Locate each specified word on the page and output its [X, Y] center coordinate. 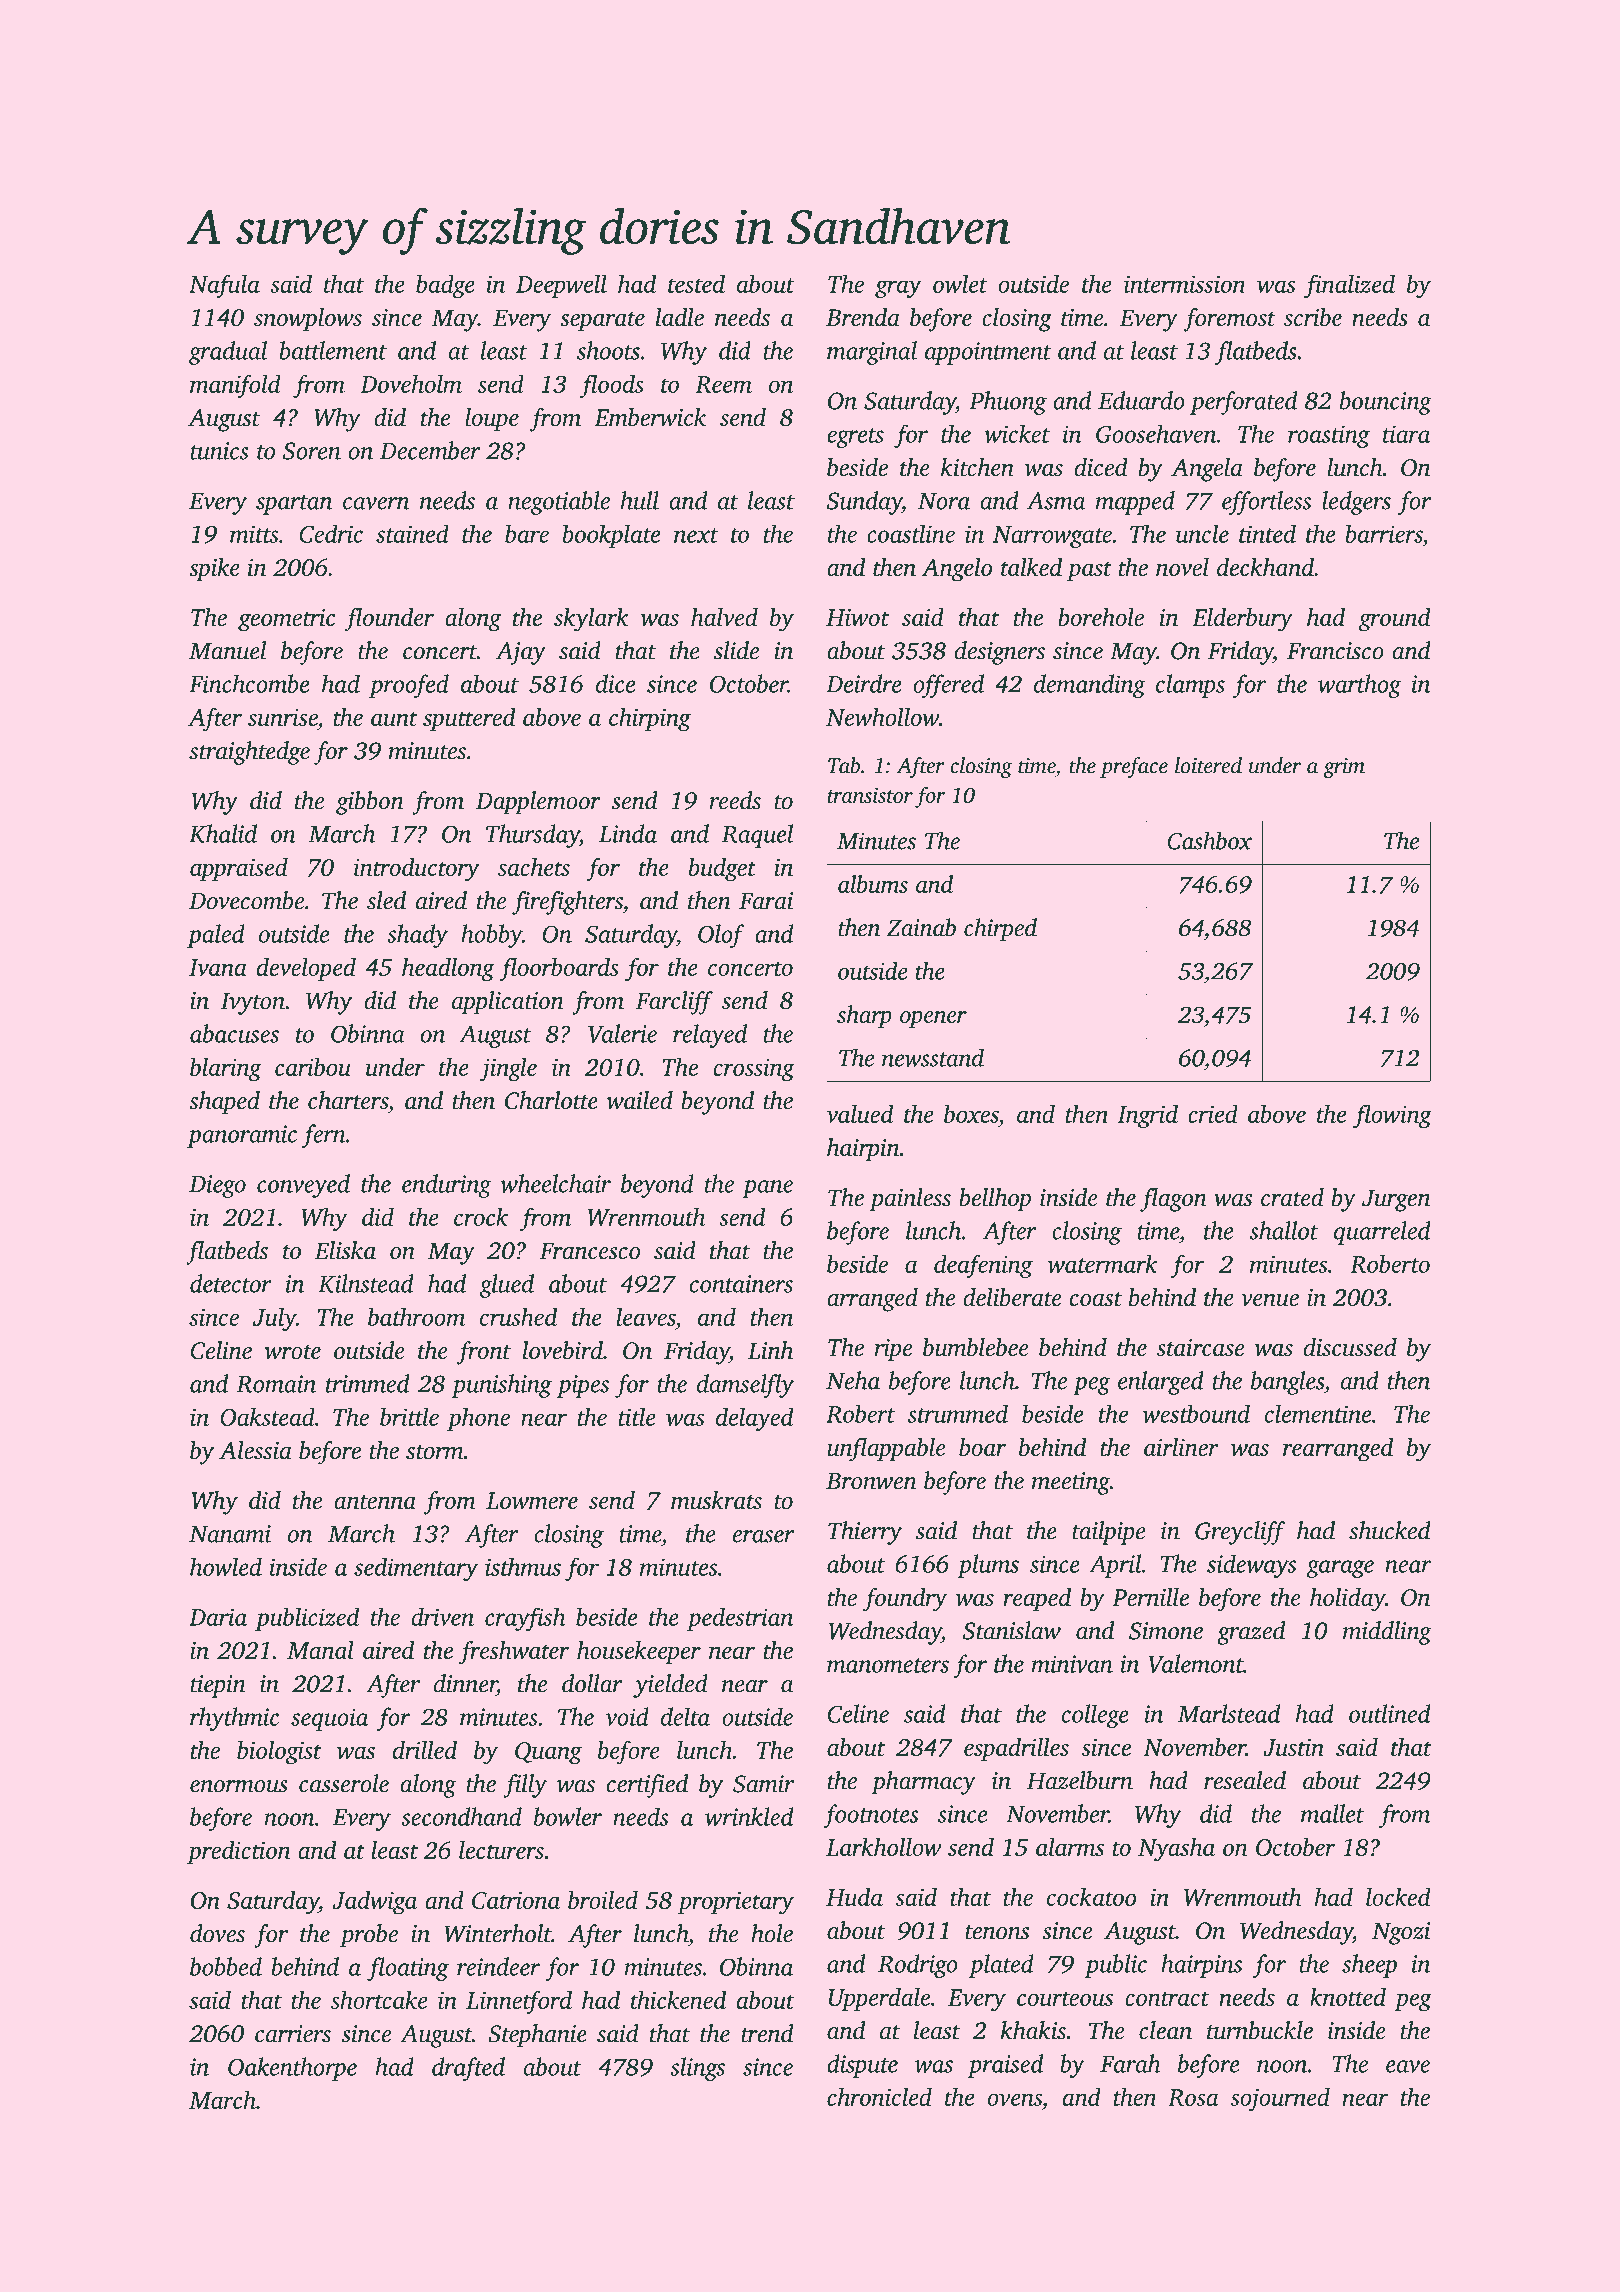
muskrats [716, 1500]
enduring [447, 1186]
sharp [864, 1016]
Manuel [227, 650]
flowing [1392, 1116]
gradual [228, 353]
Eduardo [1141, 400]
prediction [238, 1852]
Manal [320, 1650]
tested [696, 283]
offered [948, 686]
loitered [1208, 765]
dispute [862, 2066]
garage [1340, 1569]
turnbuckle [1260, 2030]
